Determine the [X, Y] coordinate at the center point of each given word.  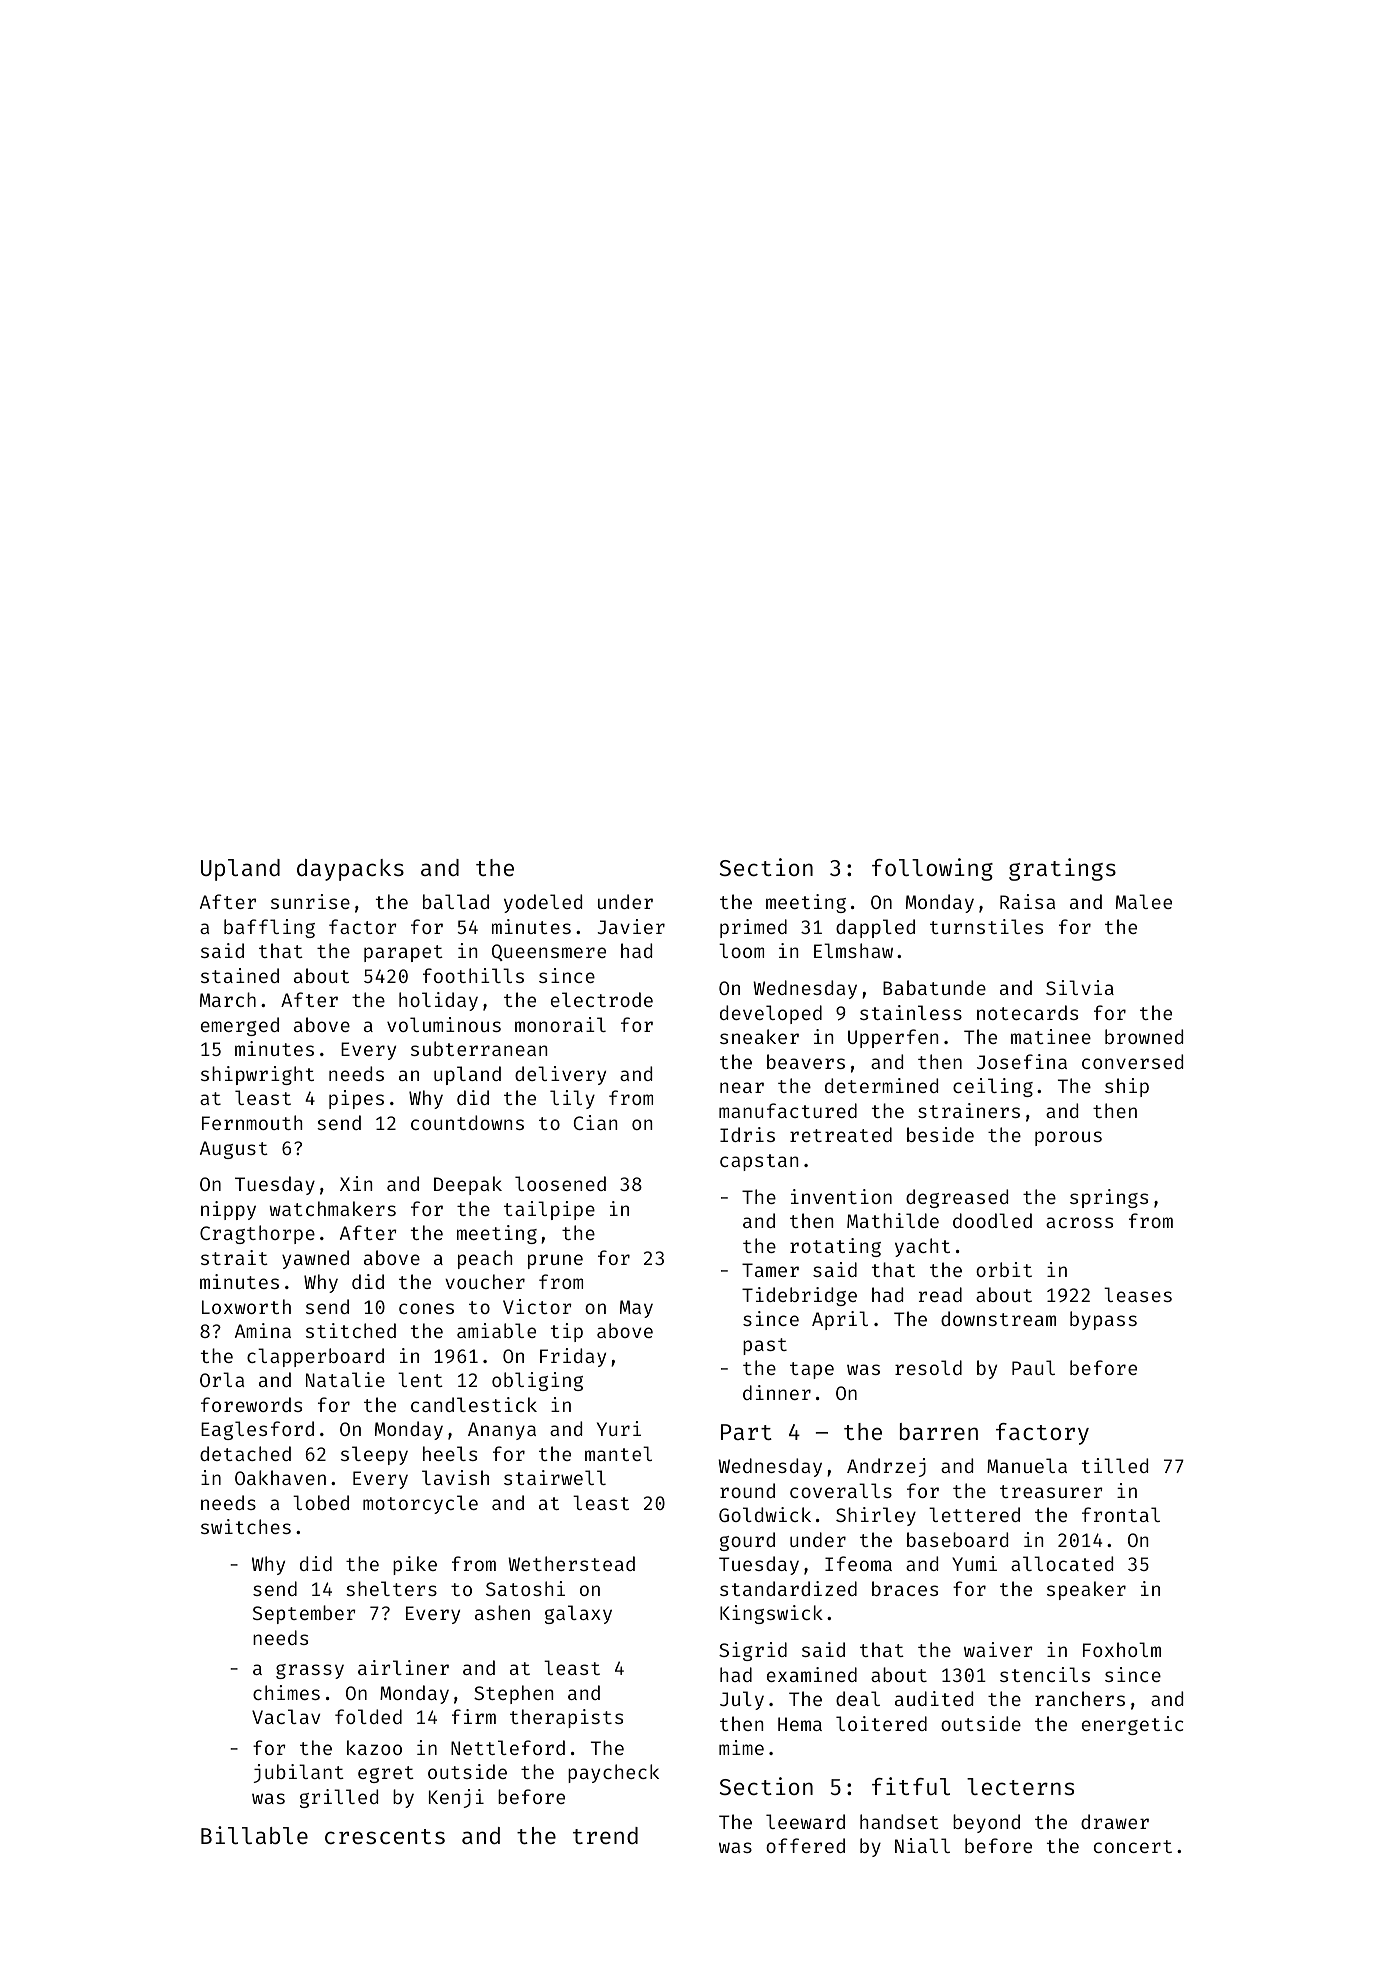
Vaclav [286, 1716]
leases [1138, 1294]
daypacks [350, 870]
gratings [1062, 869]
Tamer [770, 1270]
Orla [222, 1379]
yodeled [543, 903]
